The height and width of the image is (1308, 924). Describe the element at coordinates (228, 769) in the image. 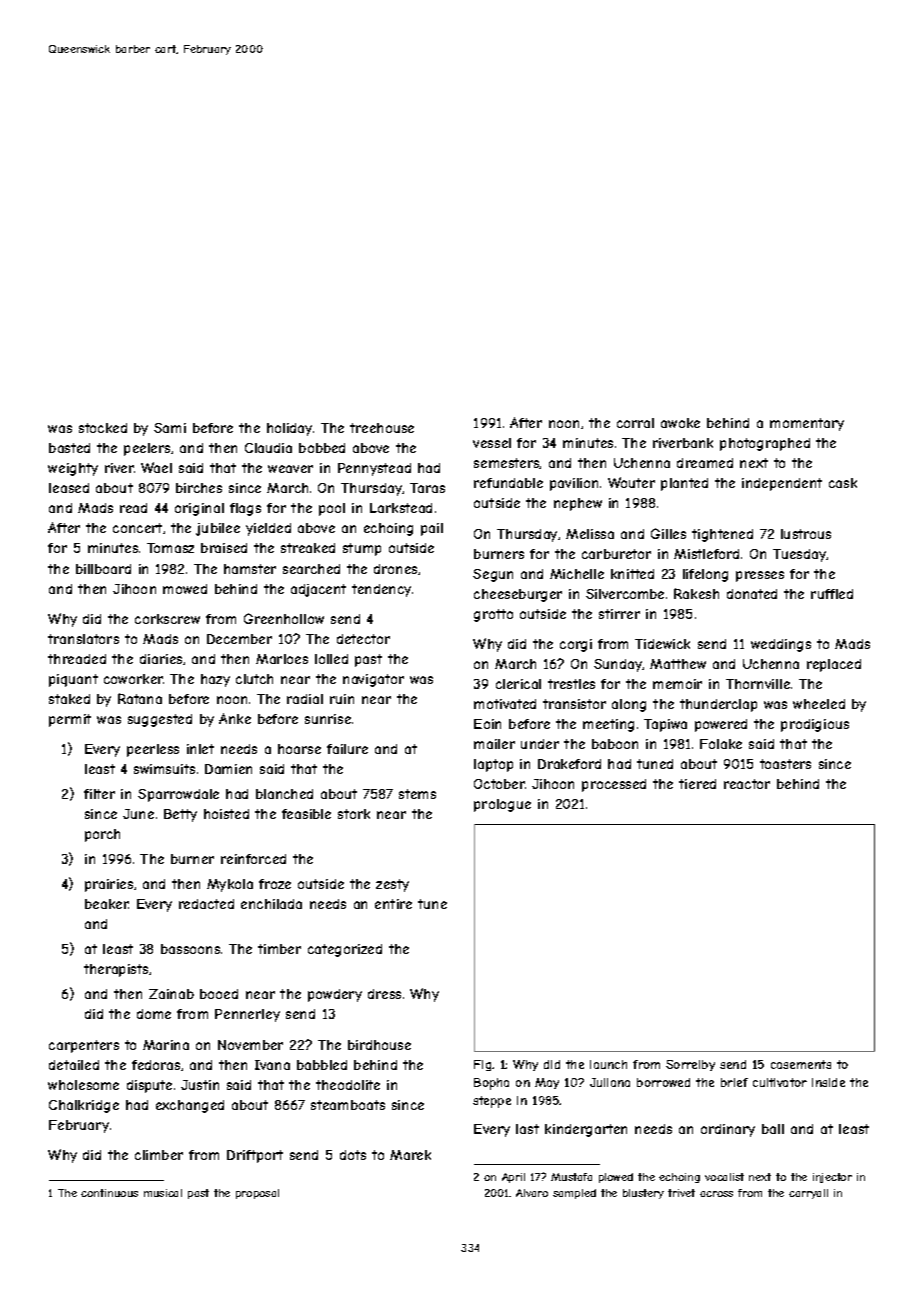

I see `Damien` at that location.
